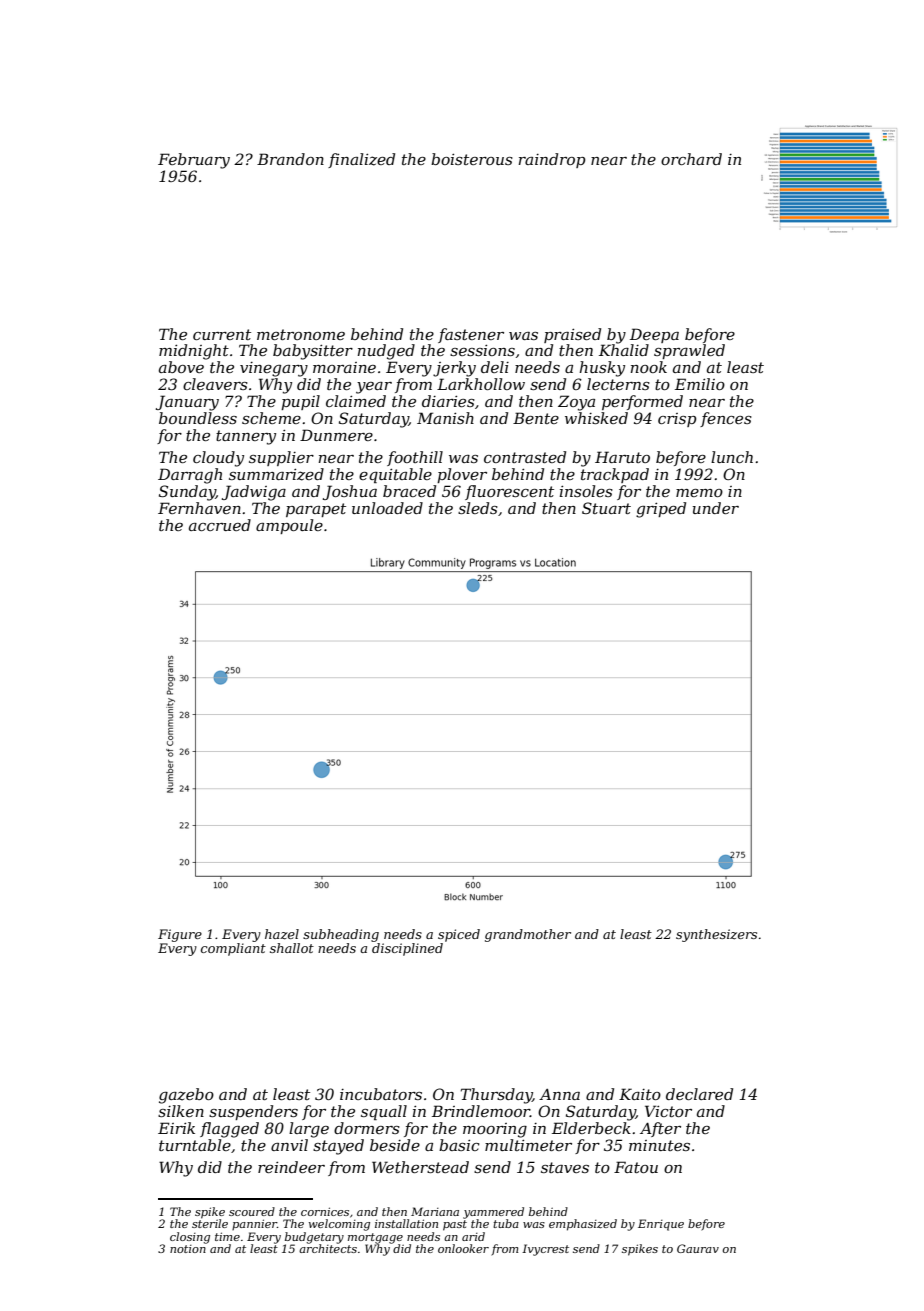 Image resolution: width=924 pixels, height=1311 pixels. Describe the element at coordinates (716, 508) in the document. I see `under` at that location.
